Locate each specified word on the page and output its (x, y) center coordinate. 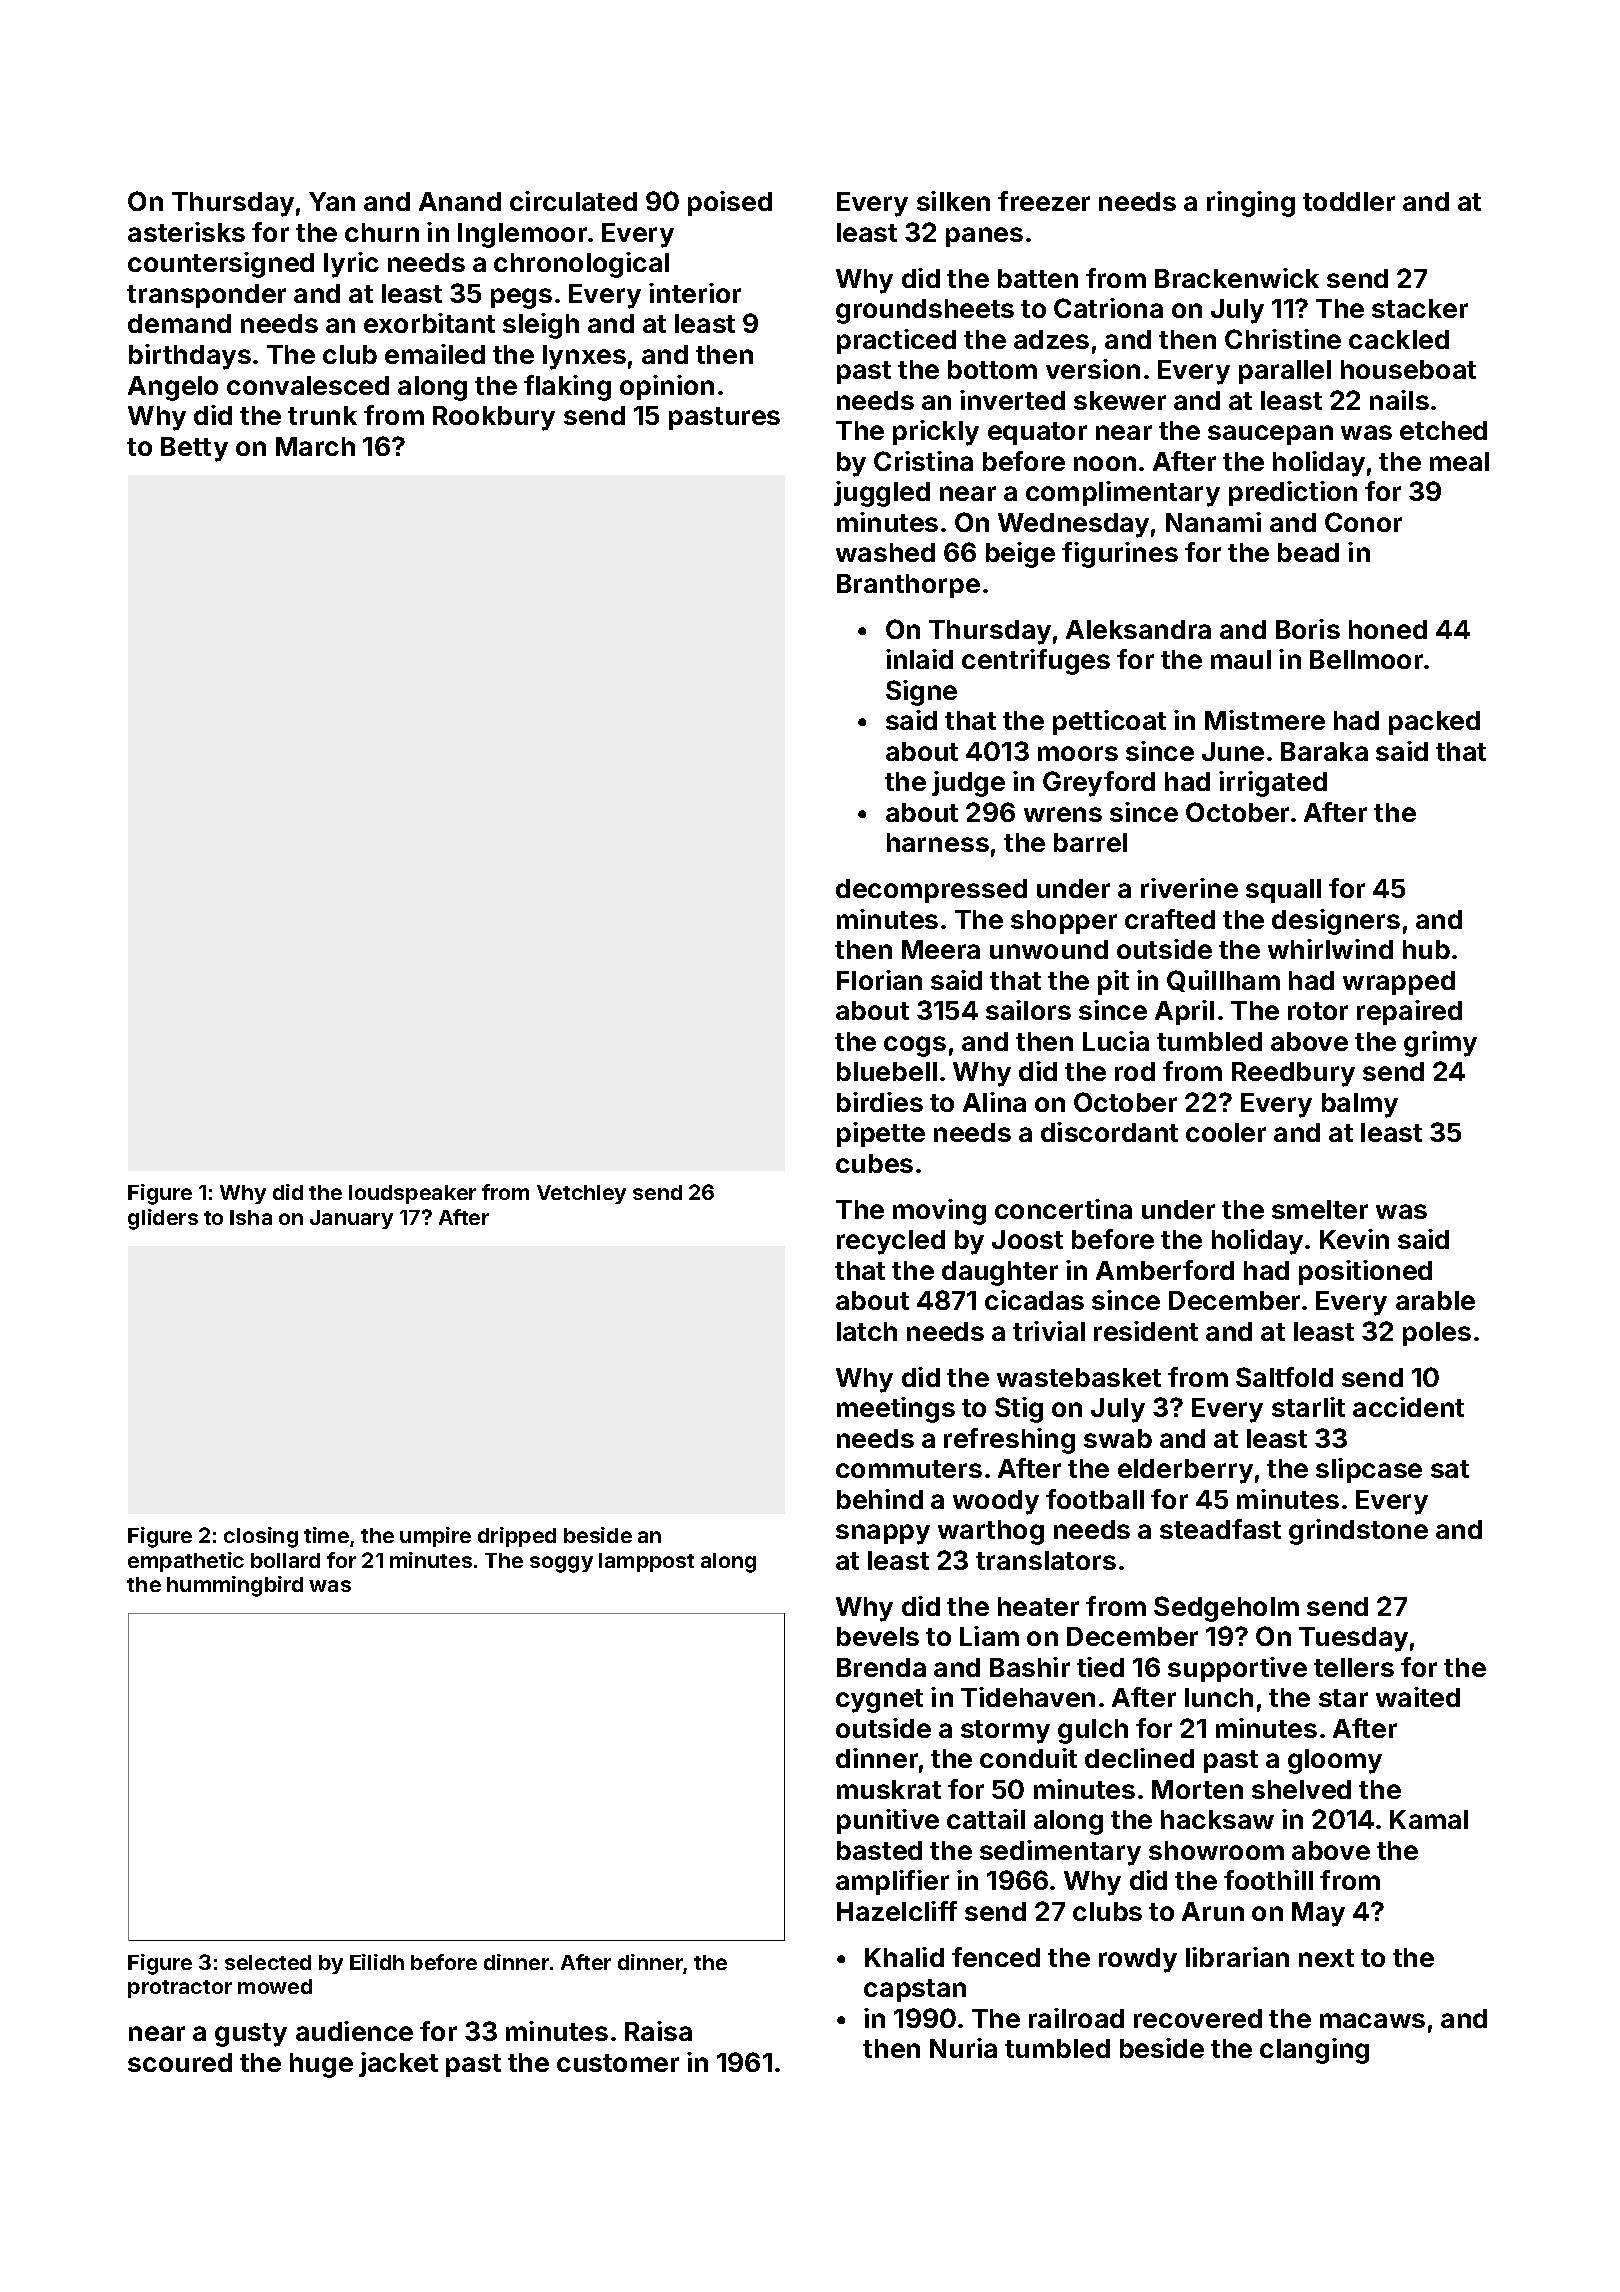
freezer (1044, 201)
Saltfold (1284, 1377)
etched (1443, 430)
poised (730, 203)
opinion (667, 387)
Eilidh (377, 1962)
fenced (996, 1957)
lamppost (646, 1562)
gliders (163, 1219)
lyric (351, 265)
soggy (561, 1564)
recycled (891, 1242)
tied (1100, 1667)
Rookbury (494, 418)
